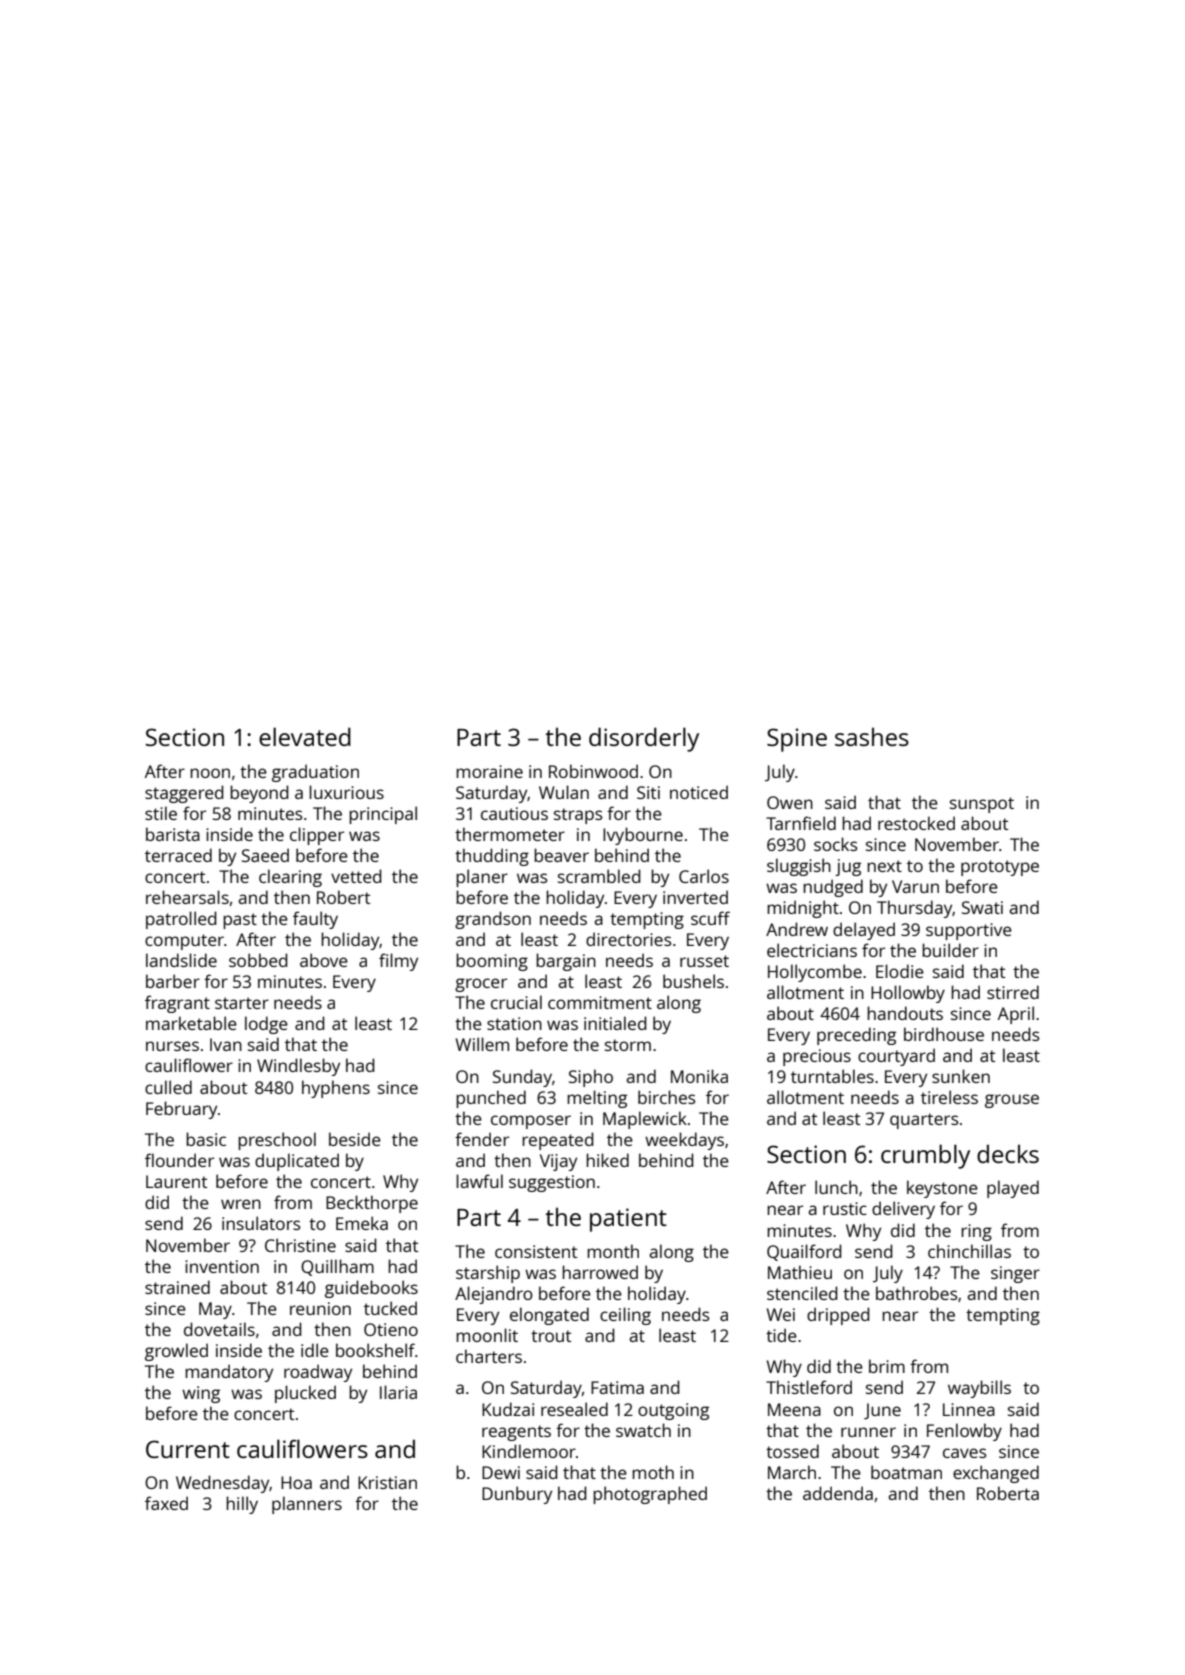 This page has width=1185, height=1675. What do you see at coordinates (355, 1139) in the page?
I see `beside` at bounding box center [355, 1139].
